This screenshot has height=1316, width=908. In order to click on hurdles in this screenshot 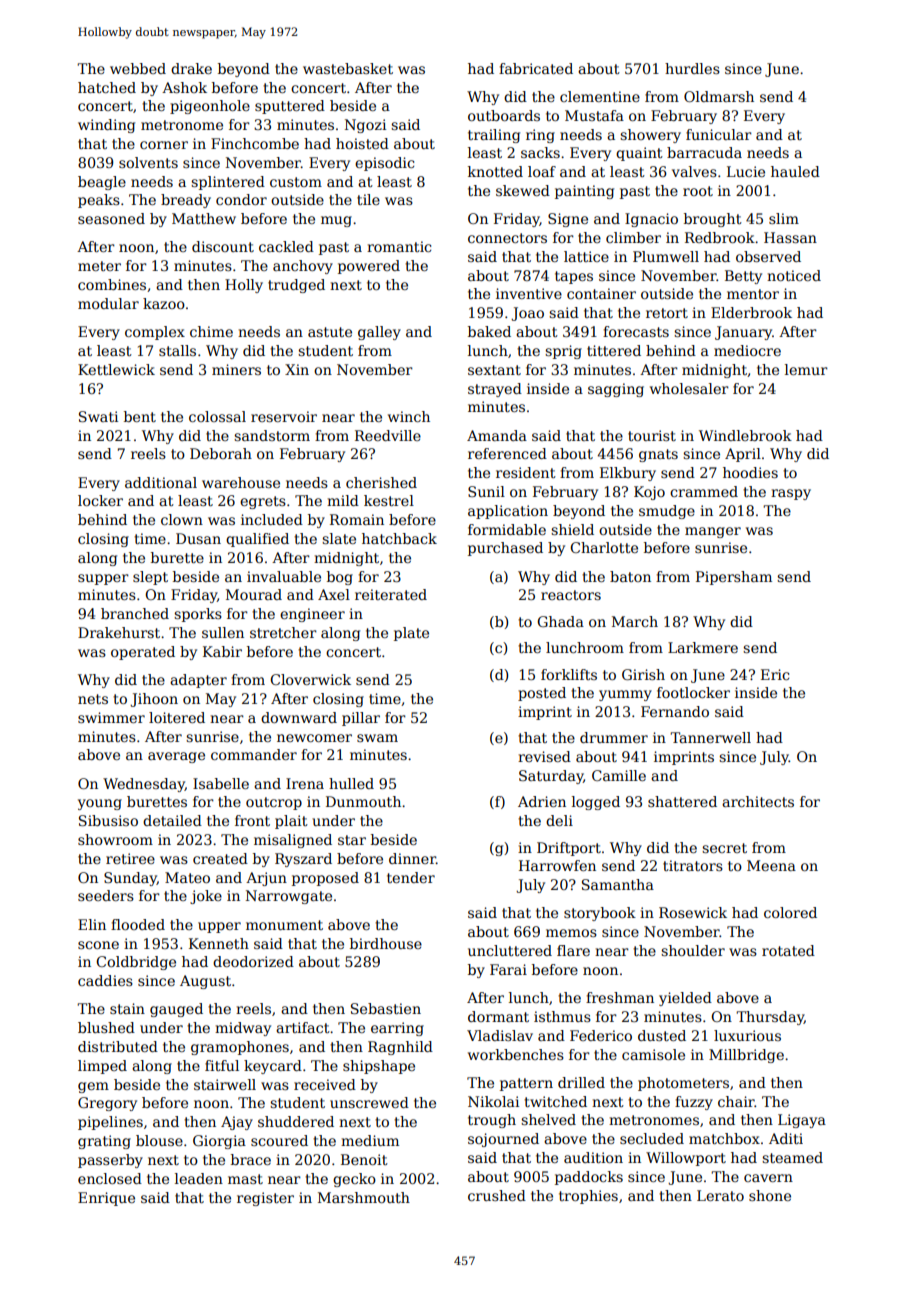, I will do `click(692, 68)`.
